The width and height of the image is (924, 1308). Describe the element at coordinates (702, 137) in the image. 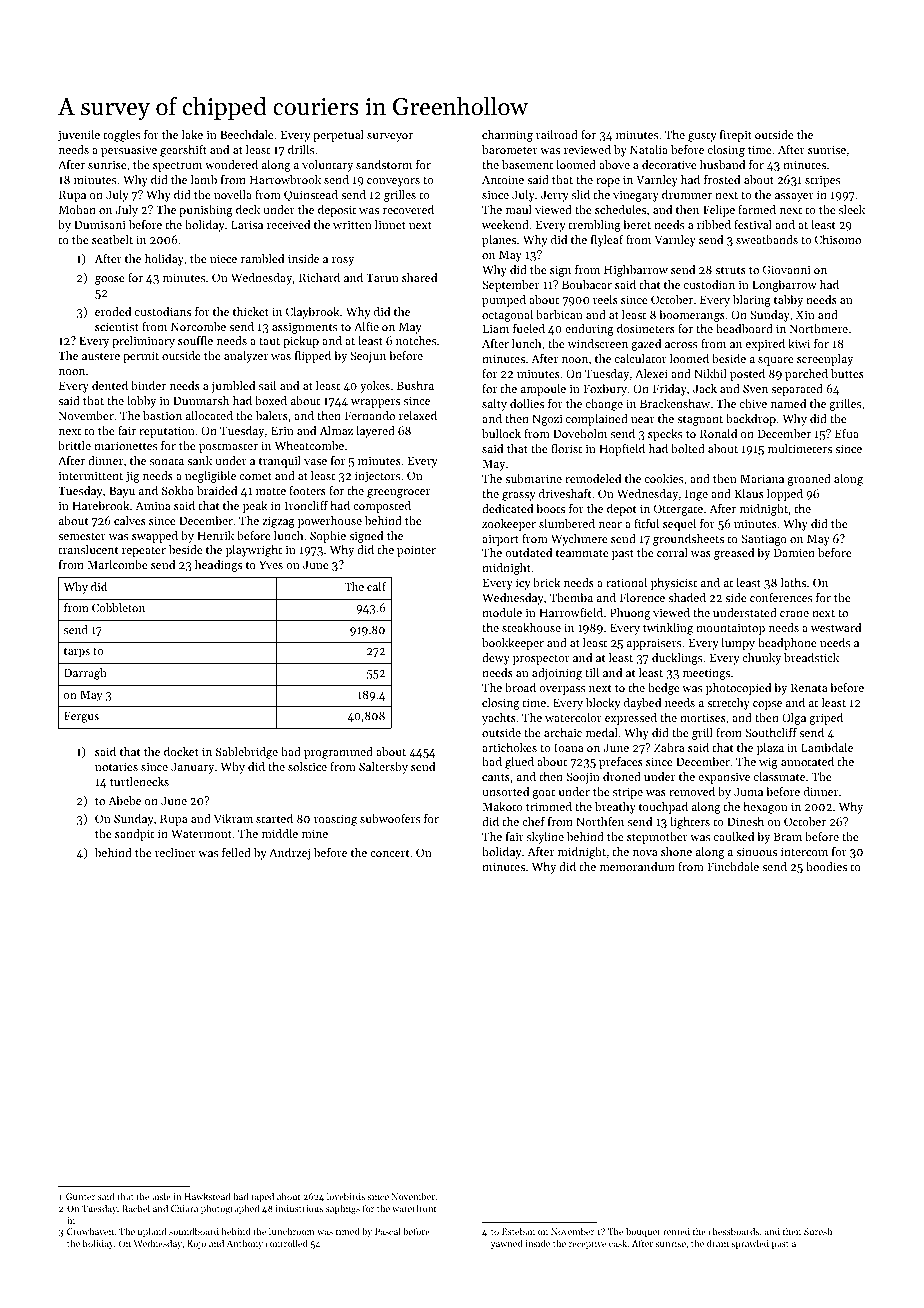

I see `gusty` at that location.
